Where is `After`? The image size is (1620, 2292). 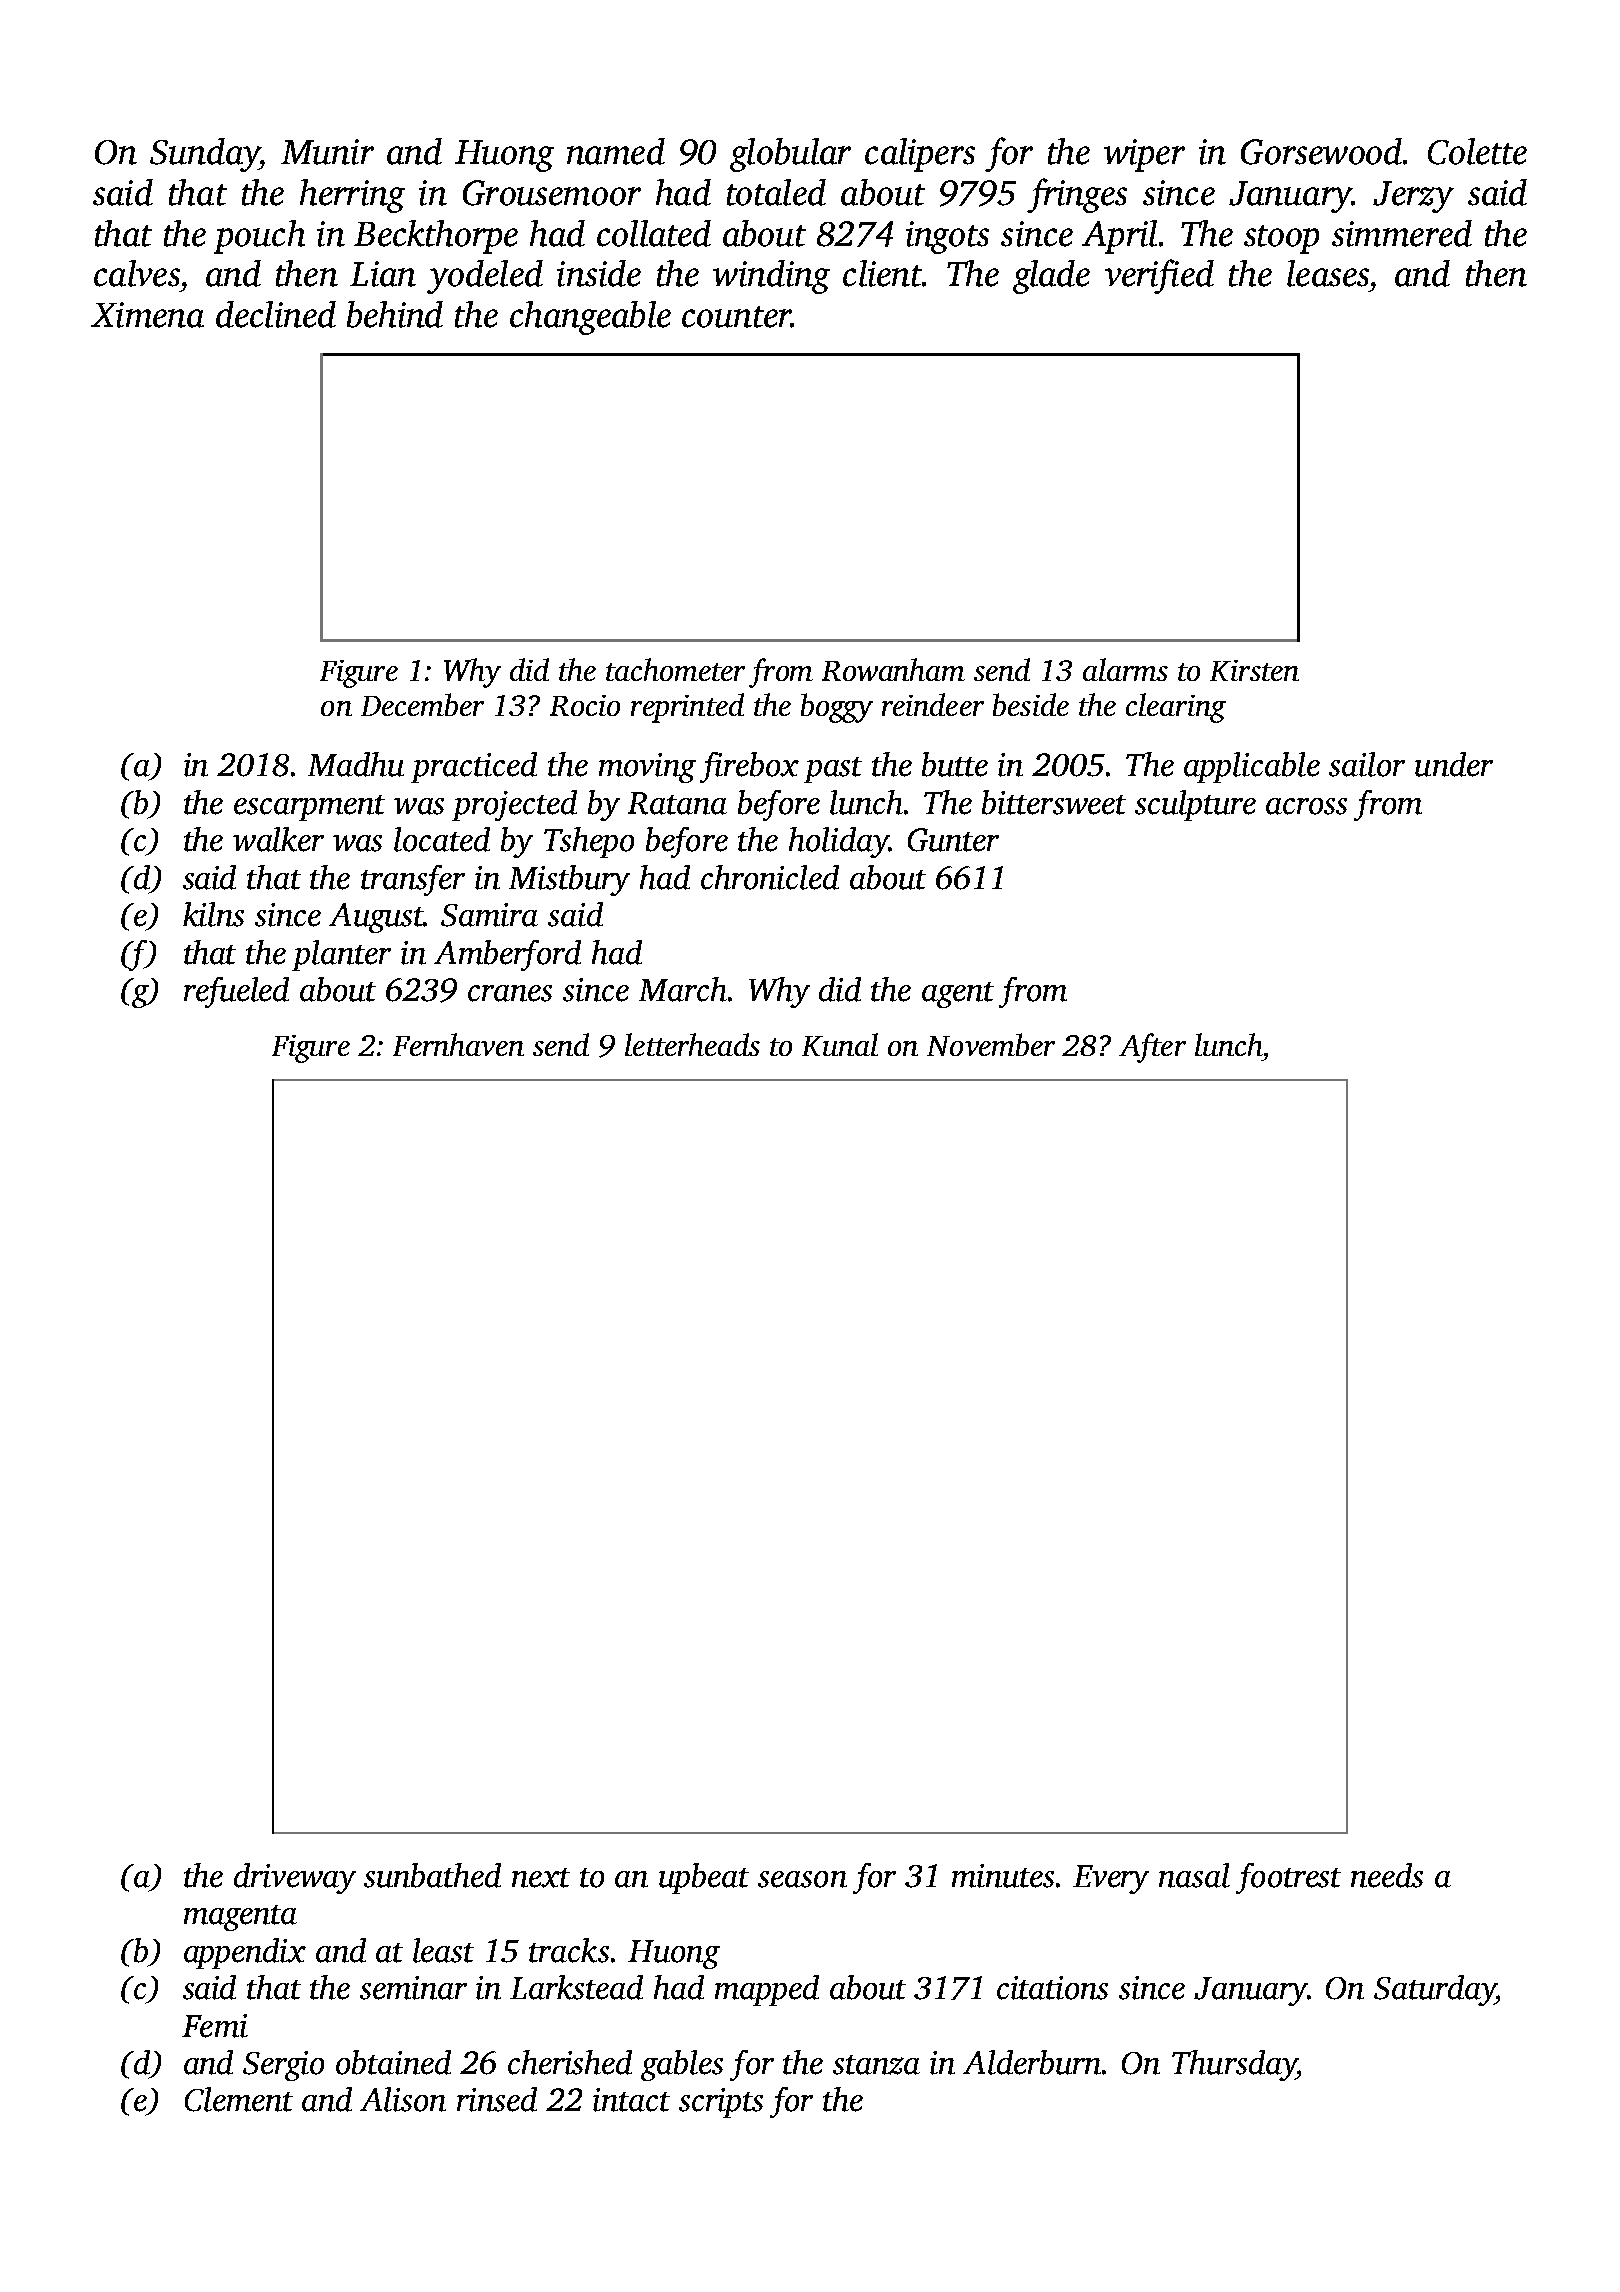 After is located at coordinates (1152, 1048).
